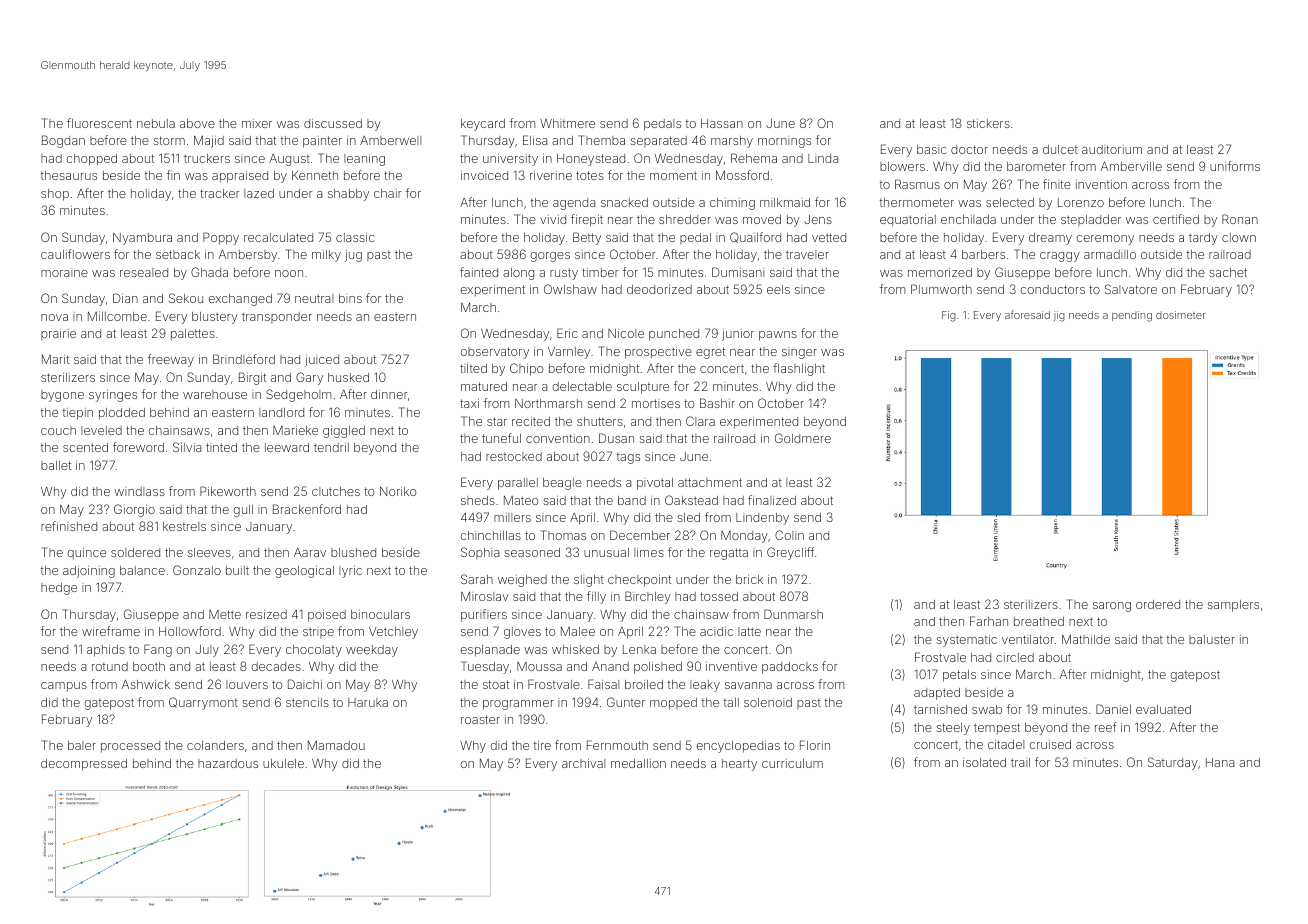 The height and width of the screenshot is (924, 1308). What do you see at coordinates (988, 123) in the screenshot?
I see `stickers` at bounding box center [988, 123].
